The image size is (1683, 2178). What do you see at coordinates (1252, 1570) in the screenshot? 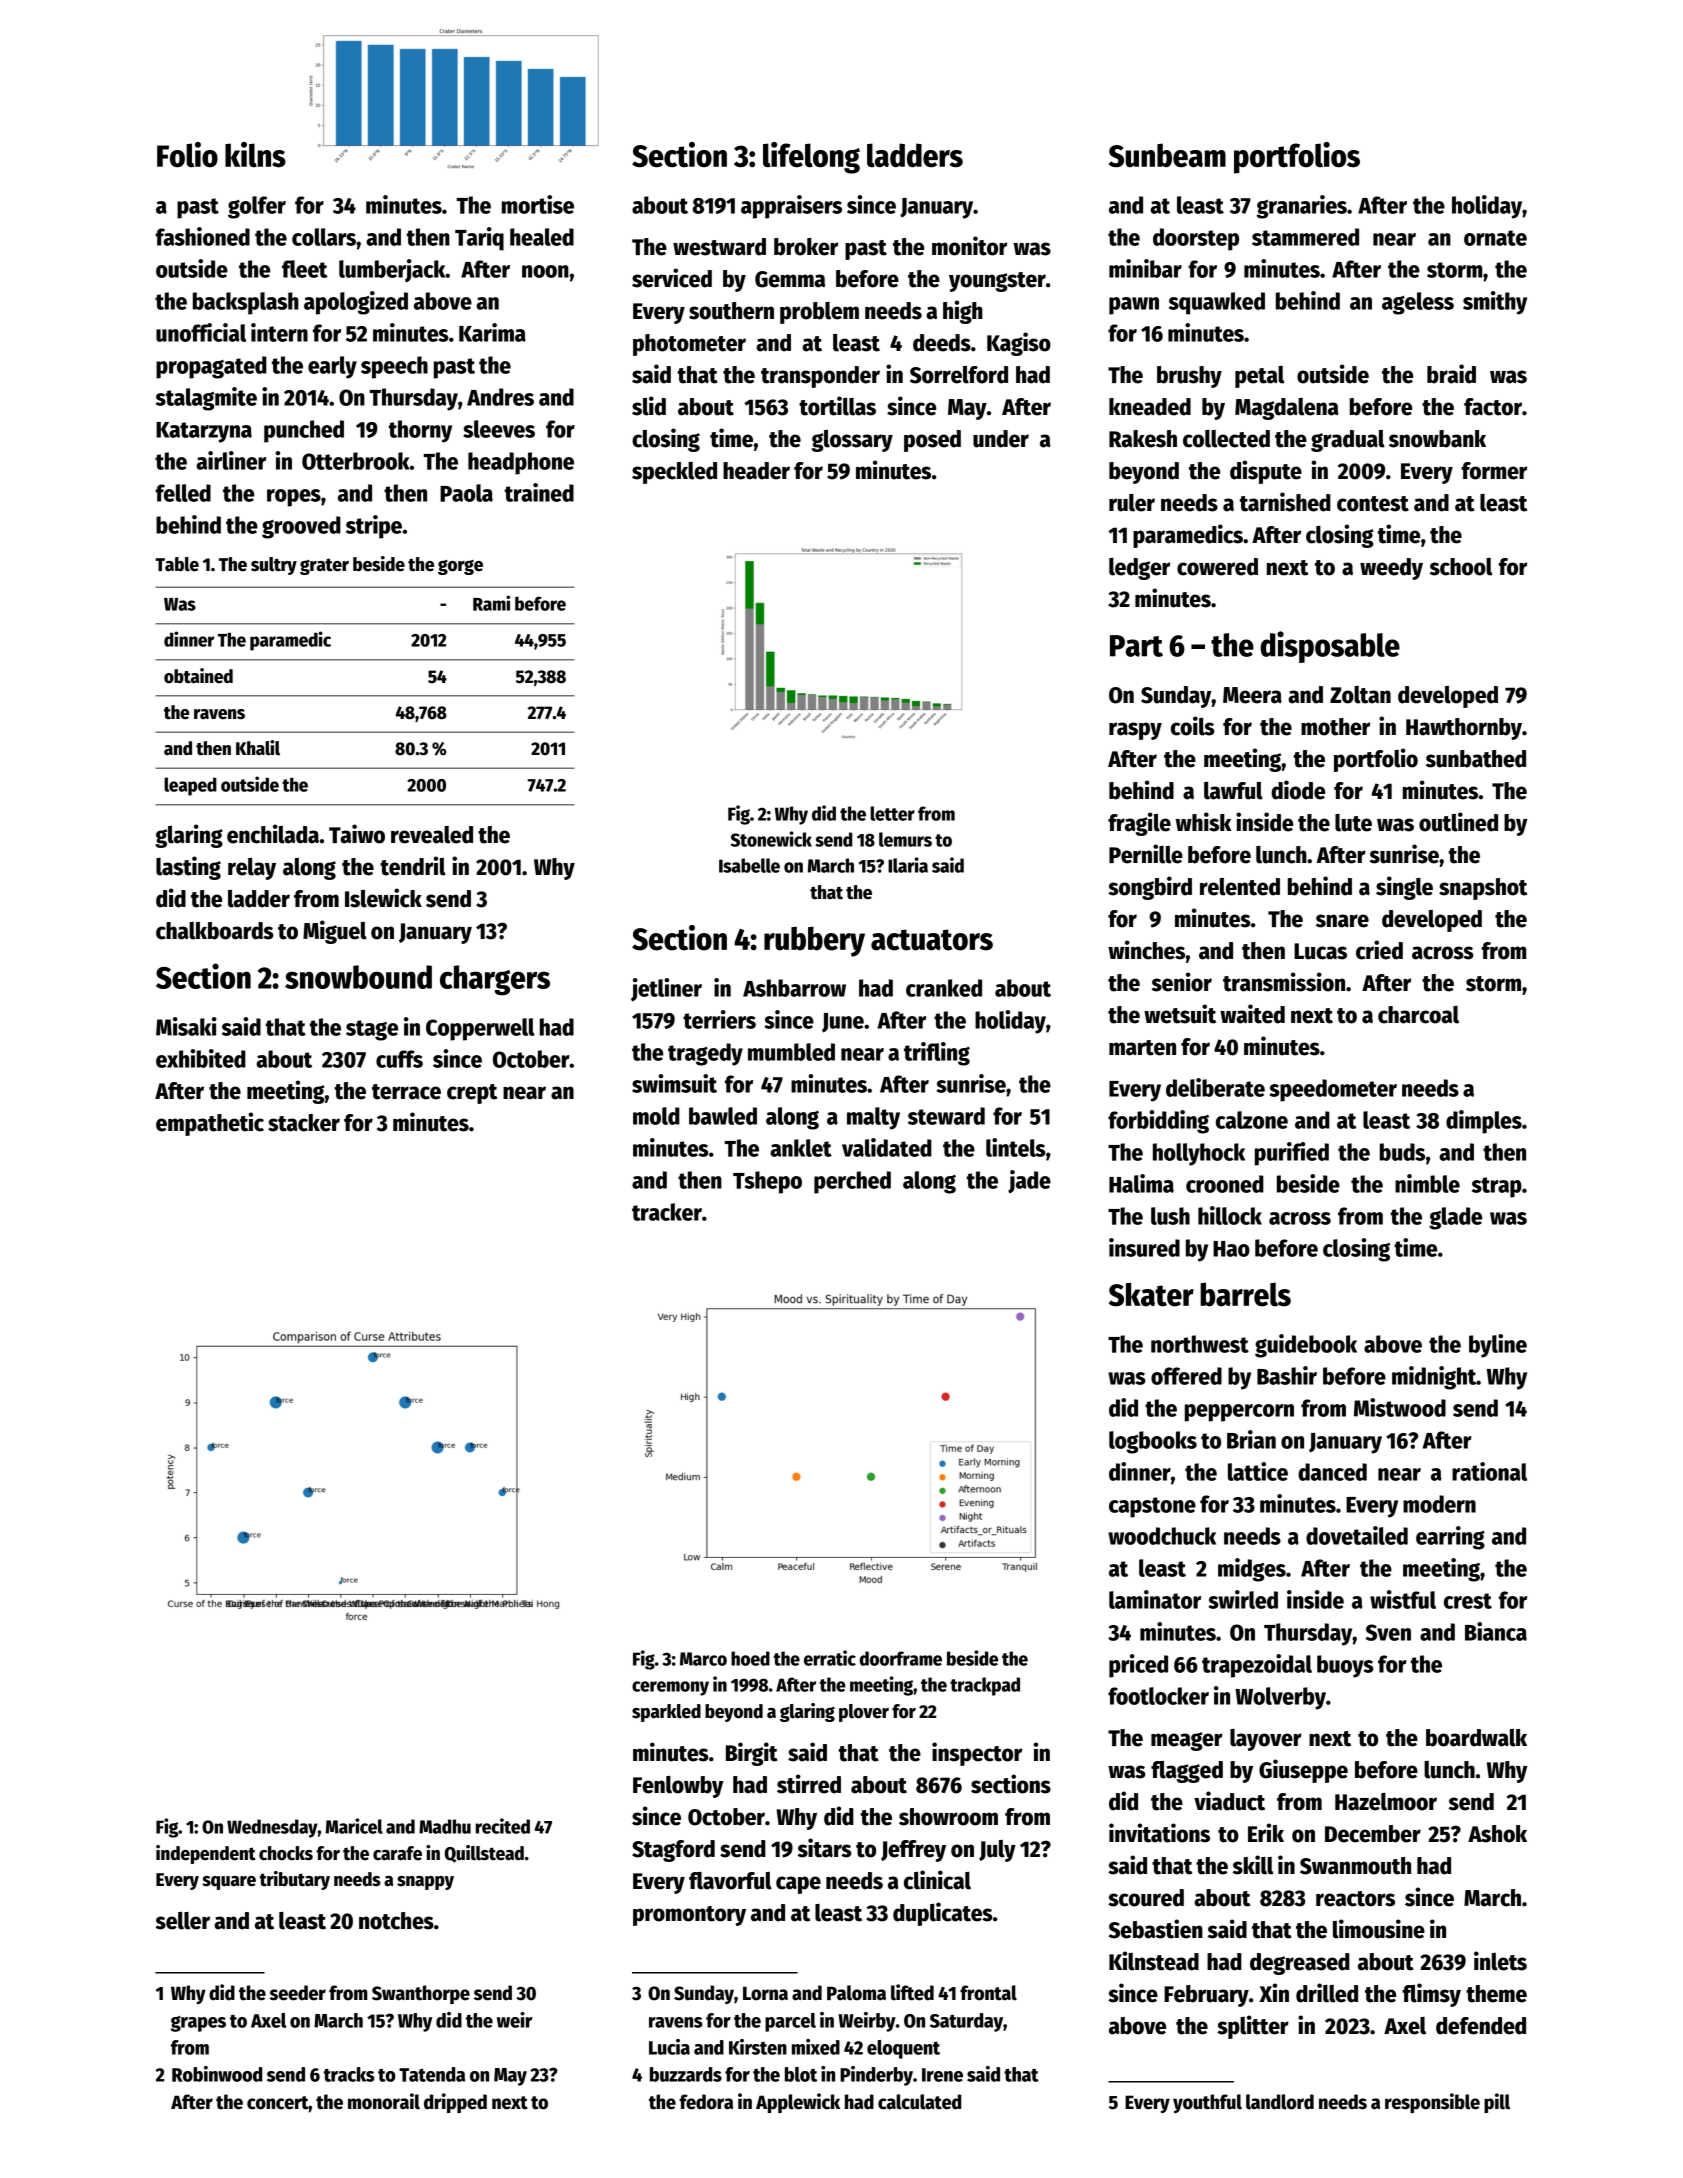
I see `midges` at bounding box center [1252, 1570].
